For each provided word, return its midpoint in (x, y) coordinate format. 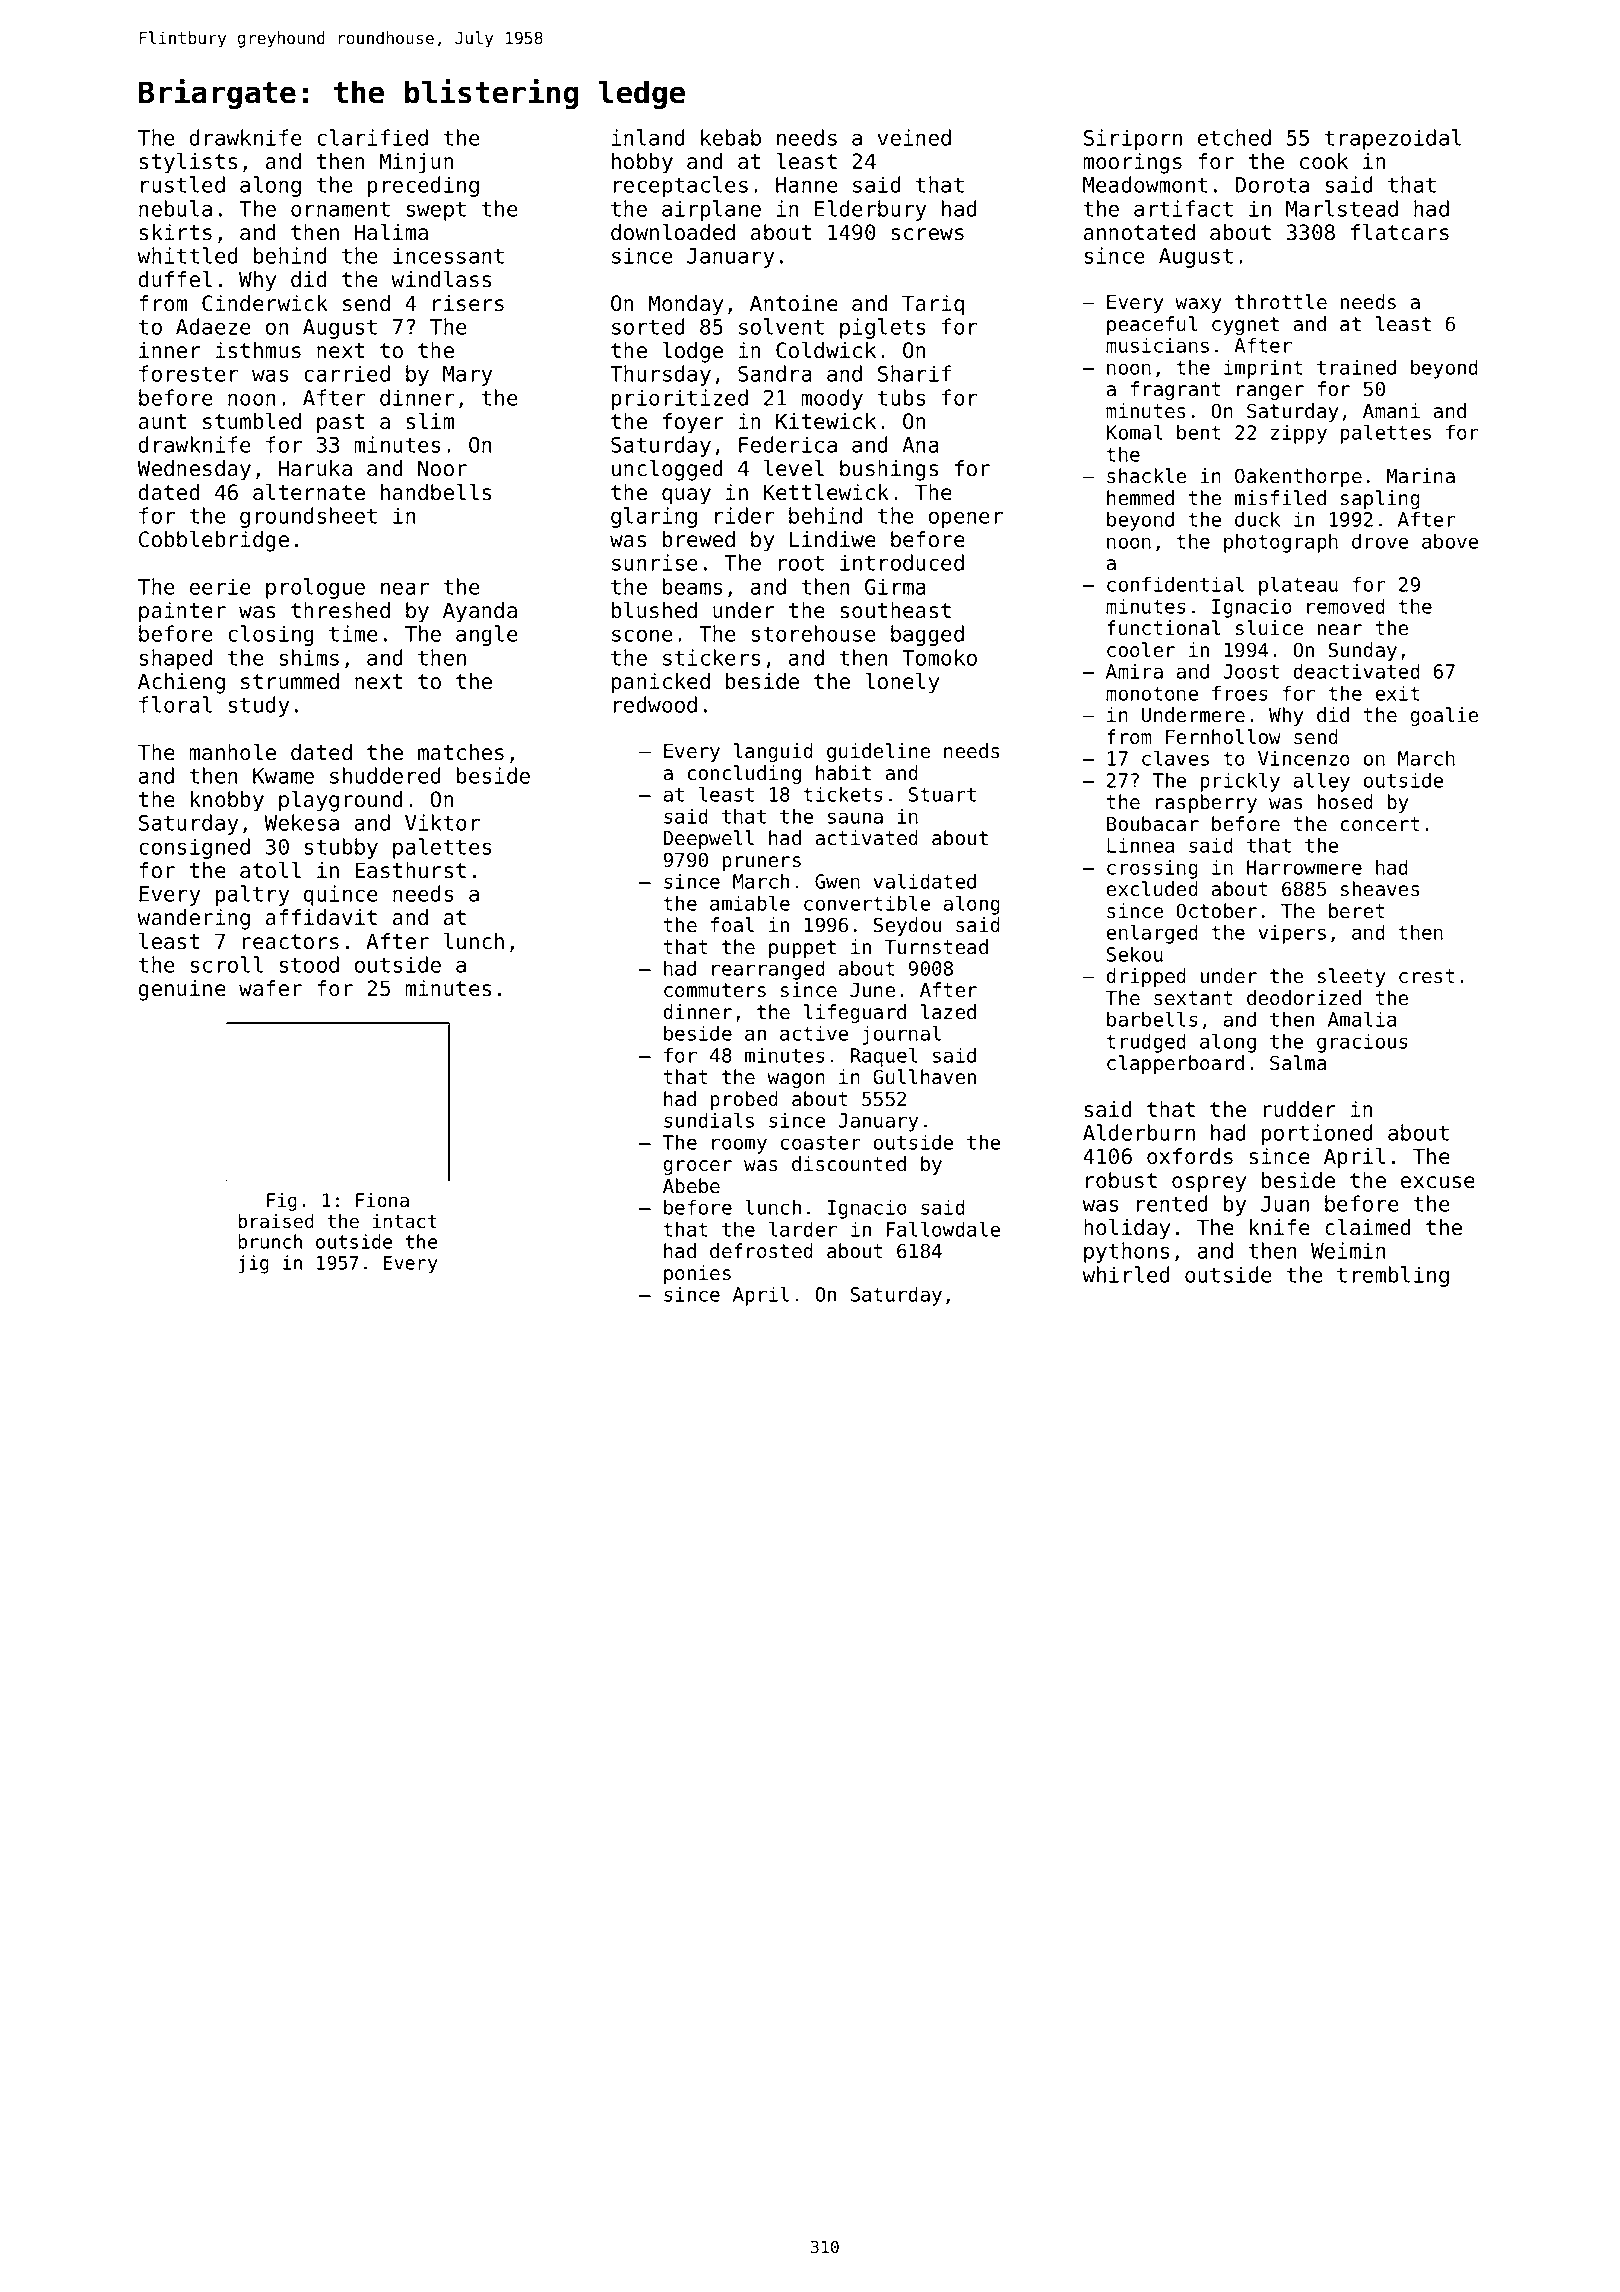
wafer (270, 988)
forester (189, 373)
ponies (697, 1274)
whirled (1126, 1274)
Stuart (942, 794)
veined (914, 137)
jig (253, 1264)
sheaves (1380, 889)
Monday (686, 305)
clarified (372, 137)
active (814, 1033)
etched (1234, 137)
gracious (1362, 1043)
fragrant (1176, 390)
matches (461, 752)
